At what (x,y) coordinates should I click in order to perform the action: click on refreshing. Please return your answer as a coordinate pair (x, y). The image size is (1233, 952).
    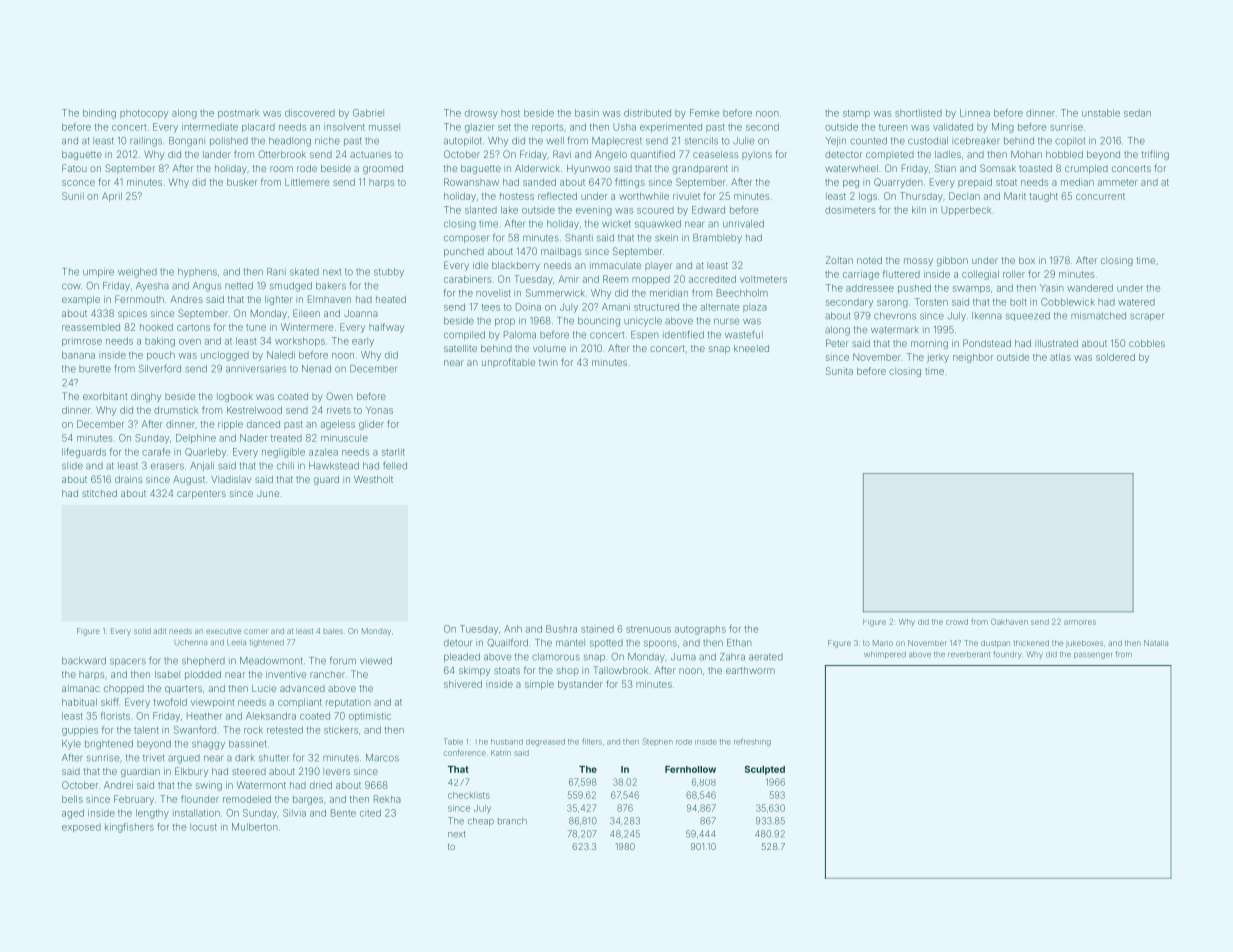
    Looking at the image, I should click on (752, 742).
